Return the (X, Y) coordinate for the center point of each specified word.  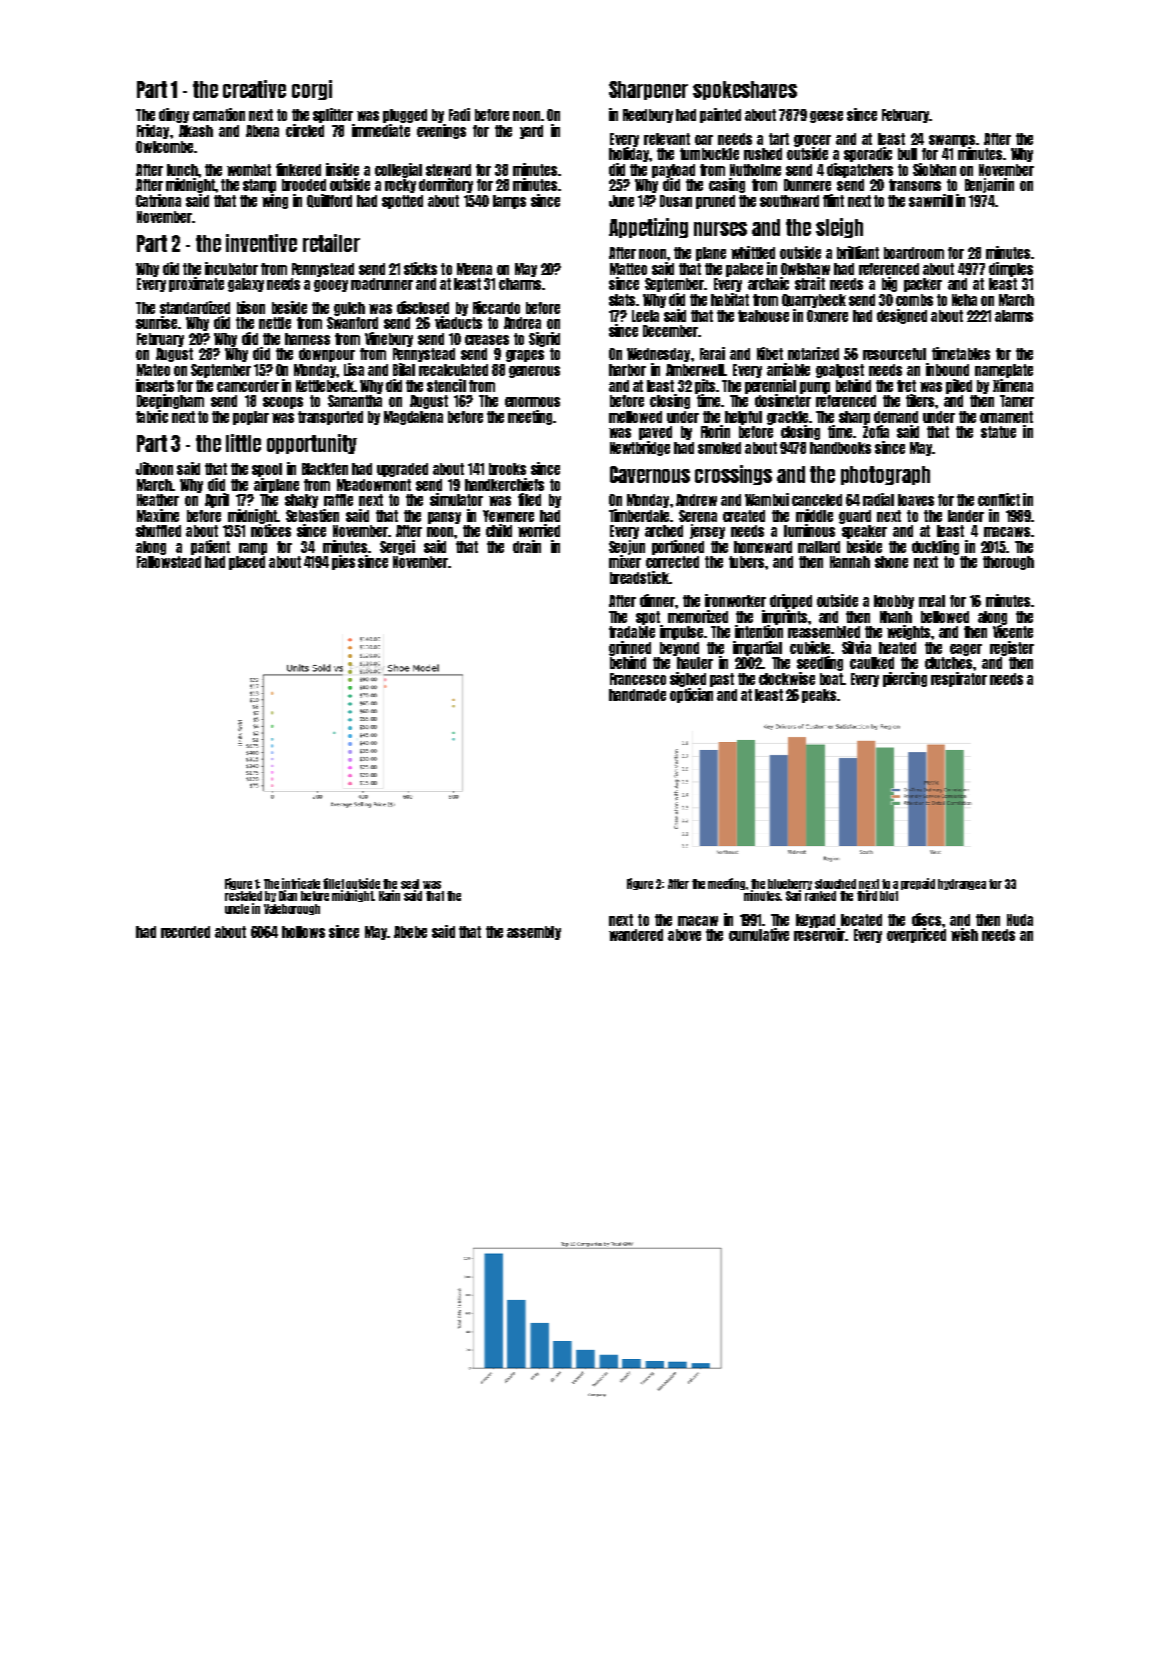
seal (410, 884)
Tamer (1017, 401)
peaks (819, 696)
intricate (301, 883)
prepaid (918, 884)
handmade (637, 695)
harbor (627, 370)
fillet (333, 883)
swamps (952, 141)
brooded (304, 185)
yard (531, 132)
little (243, 443)
